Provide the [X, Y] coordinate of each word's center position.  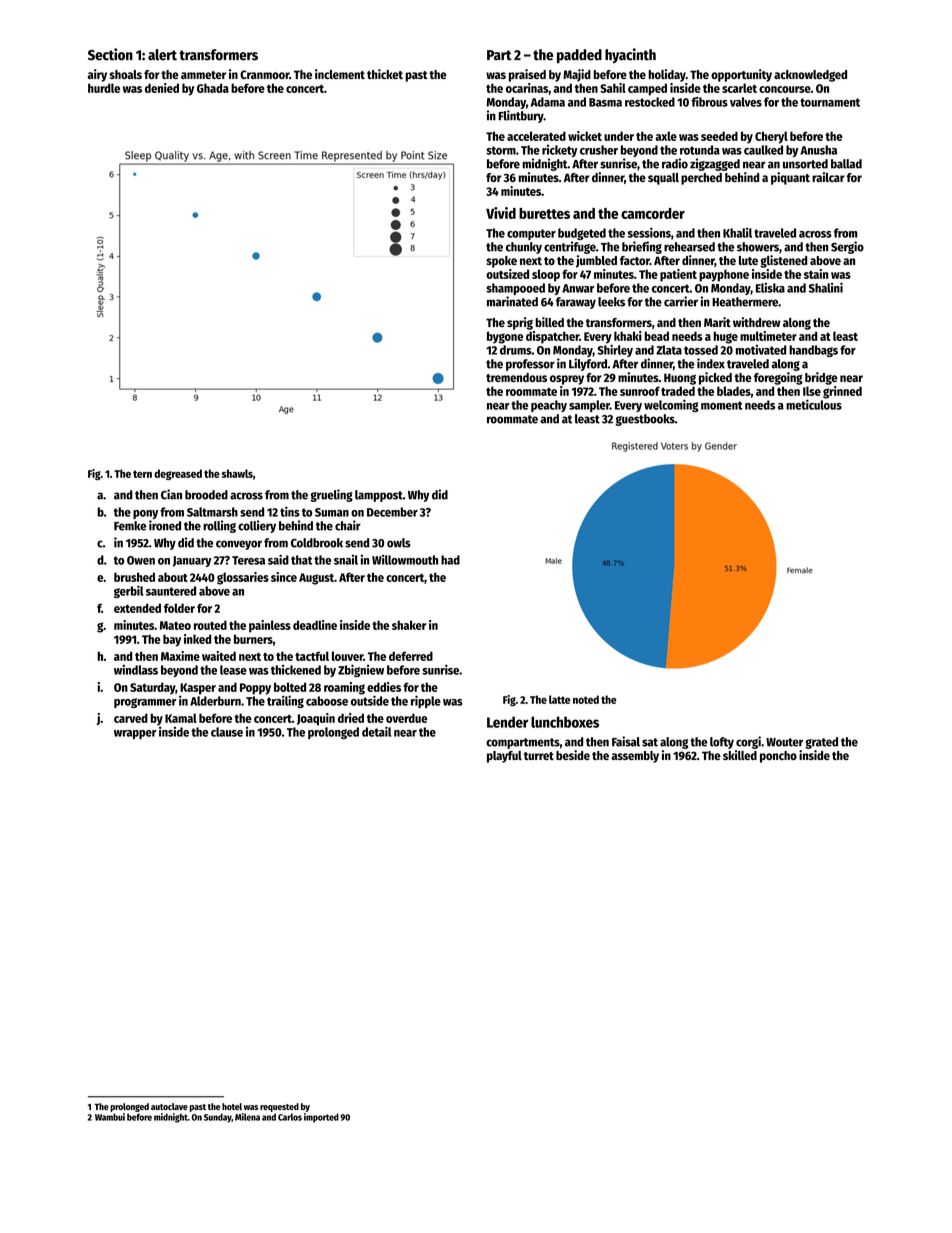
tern [142, 474]
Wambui [110, 1117]
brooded [206, 495]
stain [816, 274]
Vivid [501, 213]
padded [579, 56]
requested [279, 1107]
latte [559, 699]
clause [227, 732]
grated [821, 743]
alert [162, 55]
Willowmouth [405, 560]
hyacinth [630, 55]
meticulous [814, 404]
